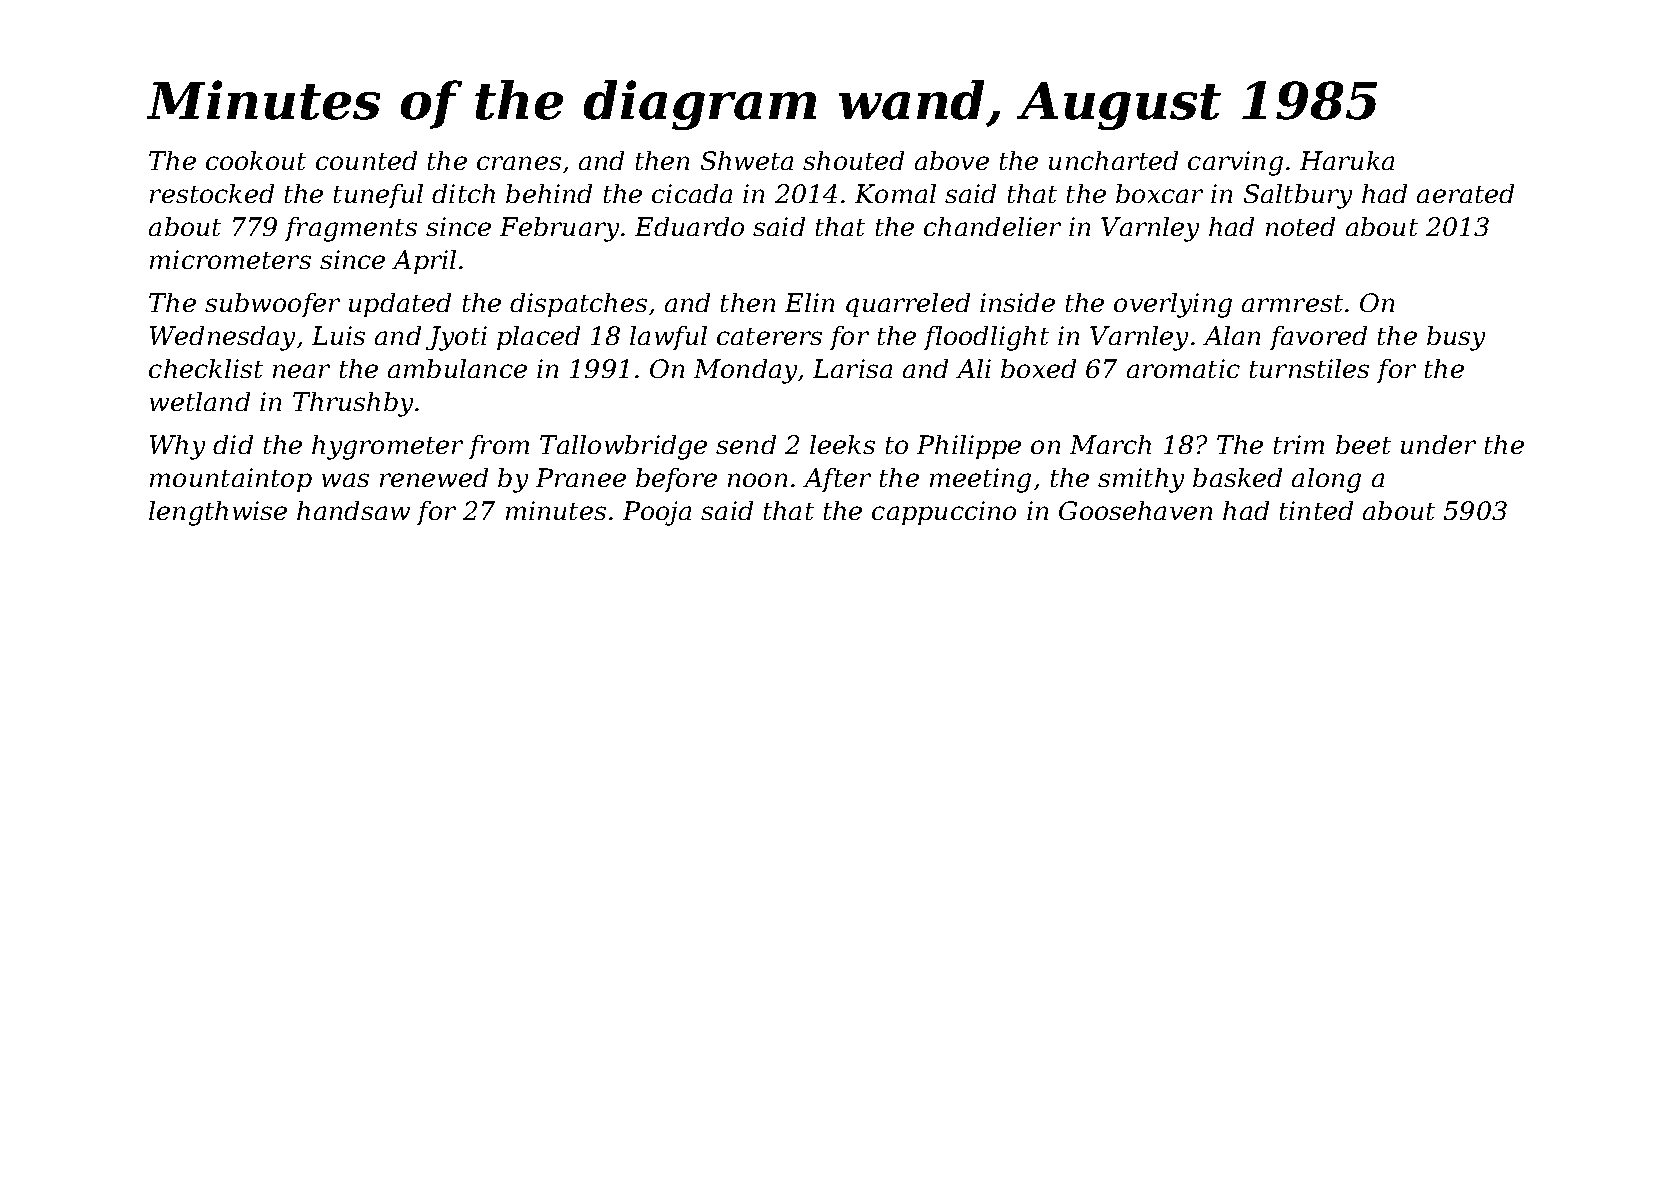  Describe the element at coordinates (578, 305) in the image. I see `dispatches` at that location.
